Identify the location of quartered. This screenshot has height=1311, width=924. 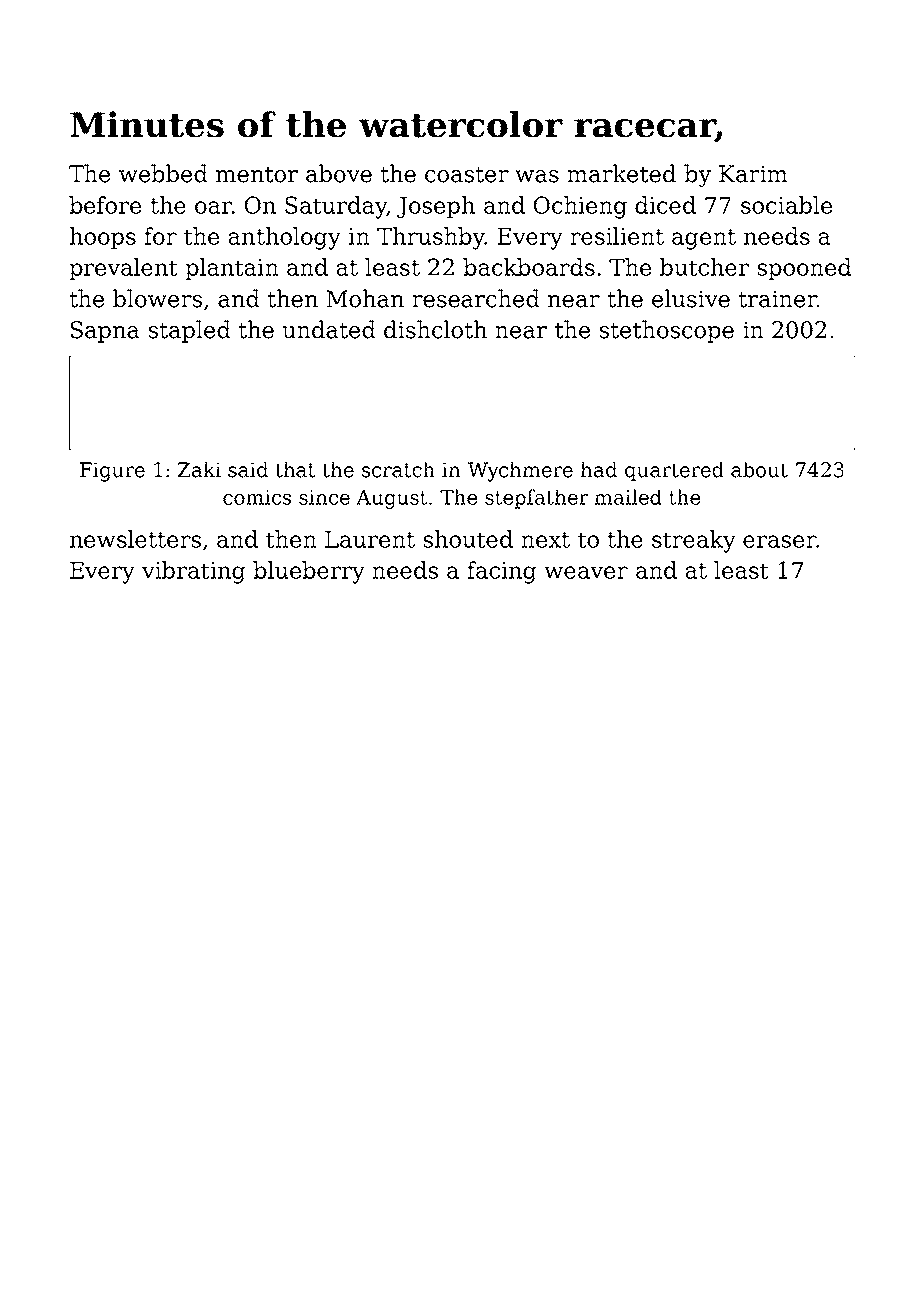
(674, 471).
